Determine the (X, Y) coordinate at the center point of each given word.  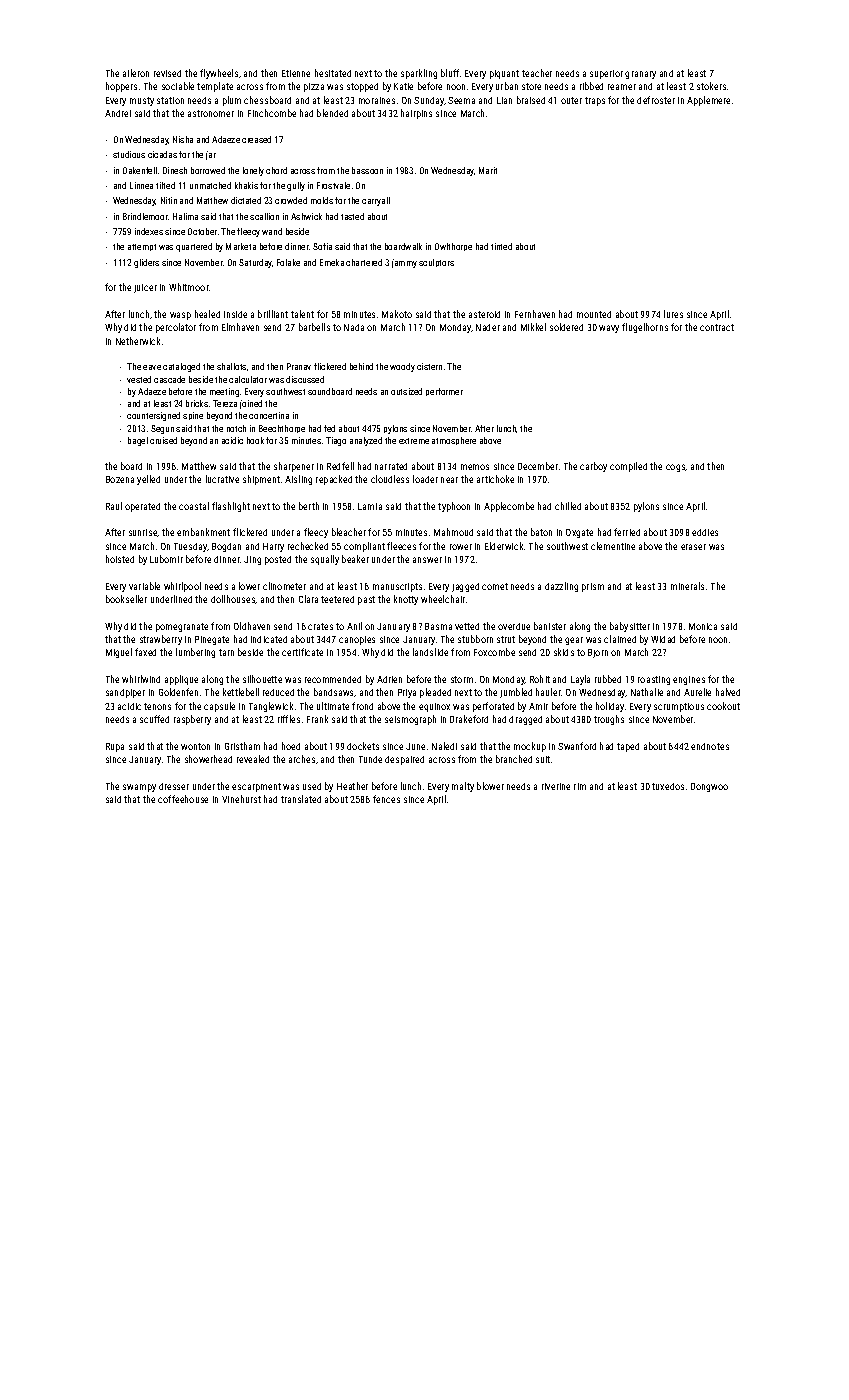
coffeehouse (183, 799)
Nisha (183, 139)
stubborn (475, 639)
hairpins (416, 114)
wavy (609, 329)
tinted (501, 246)
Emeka (332, 262)
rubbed (608, 679)
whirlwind (141, 679)
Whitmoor (189, 287)
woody (402, 367)
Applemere (708, 101)
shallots (231, 366)
